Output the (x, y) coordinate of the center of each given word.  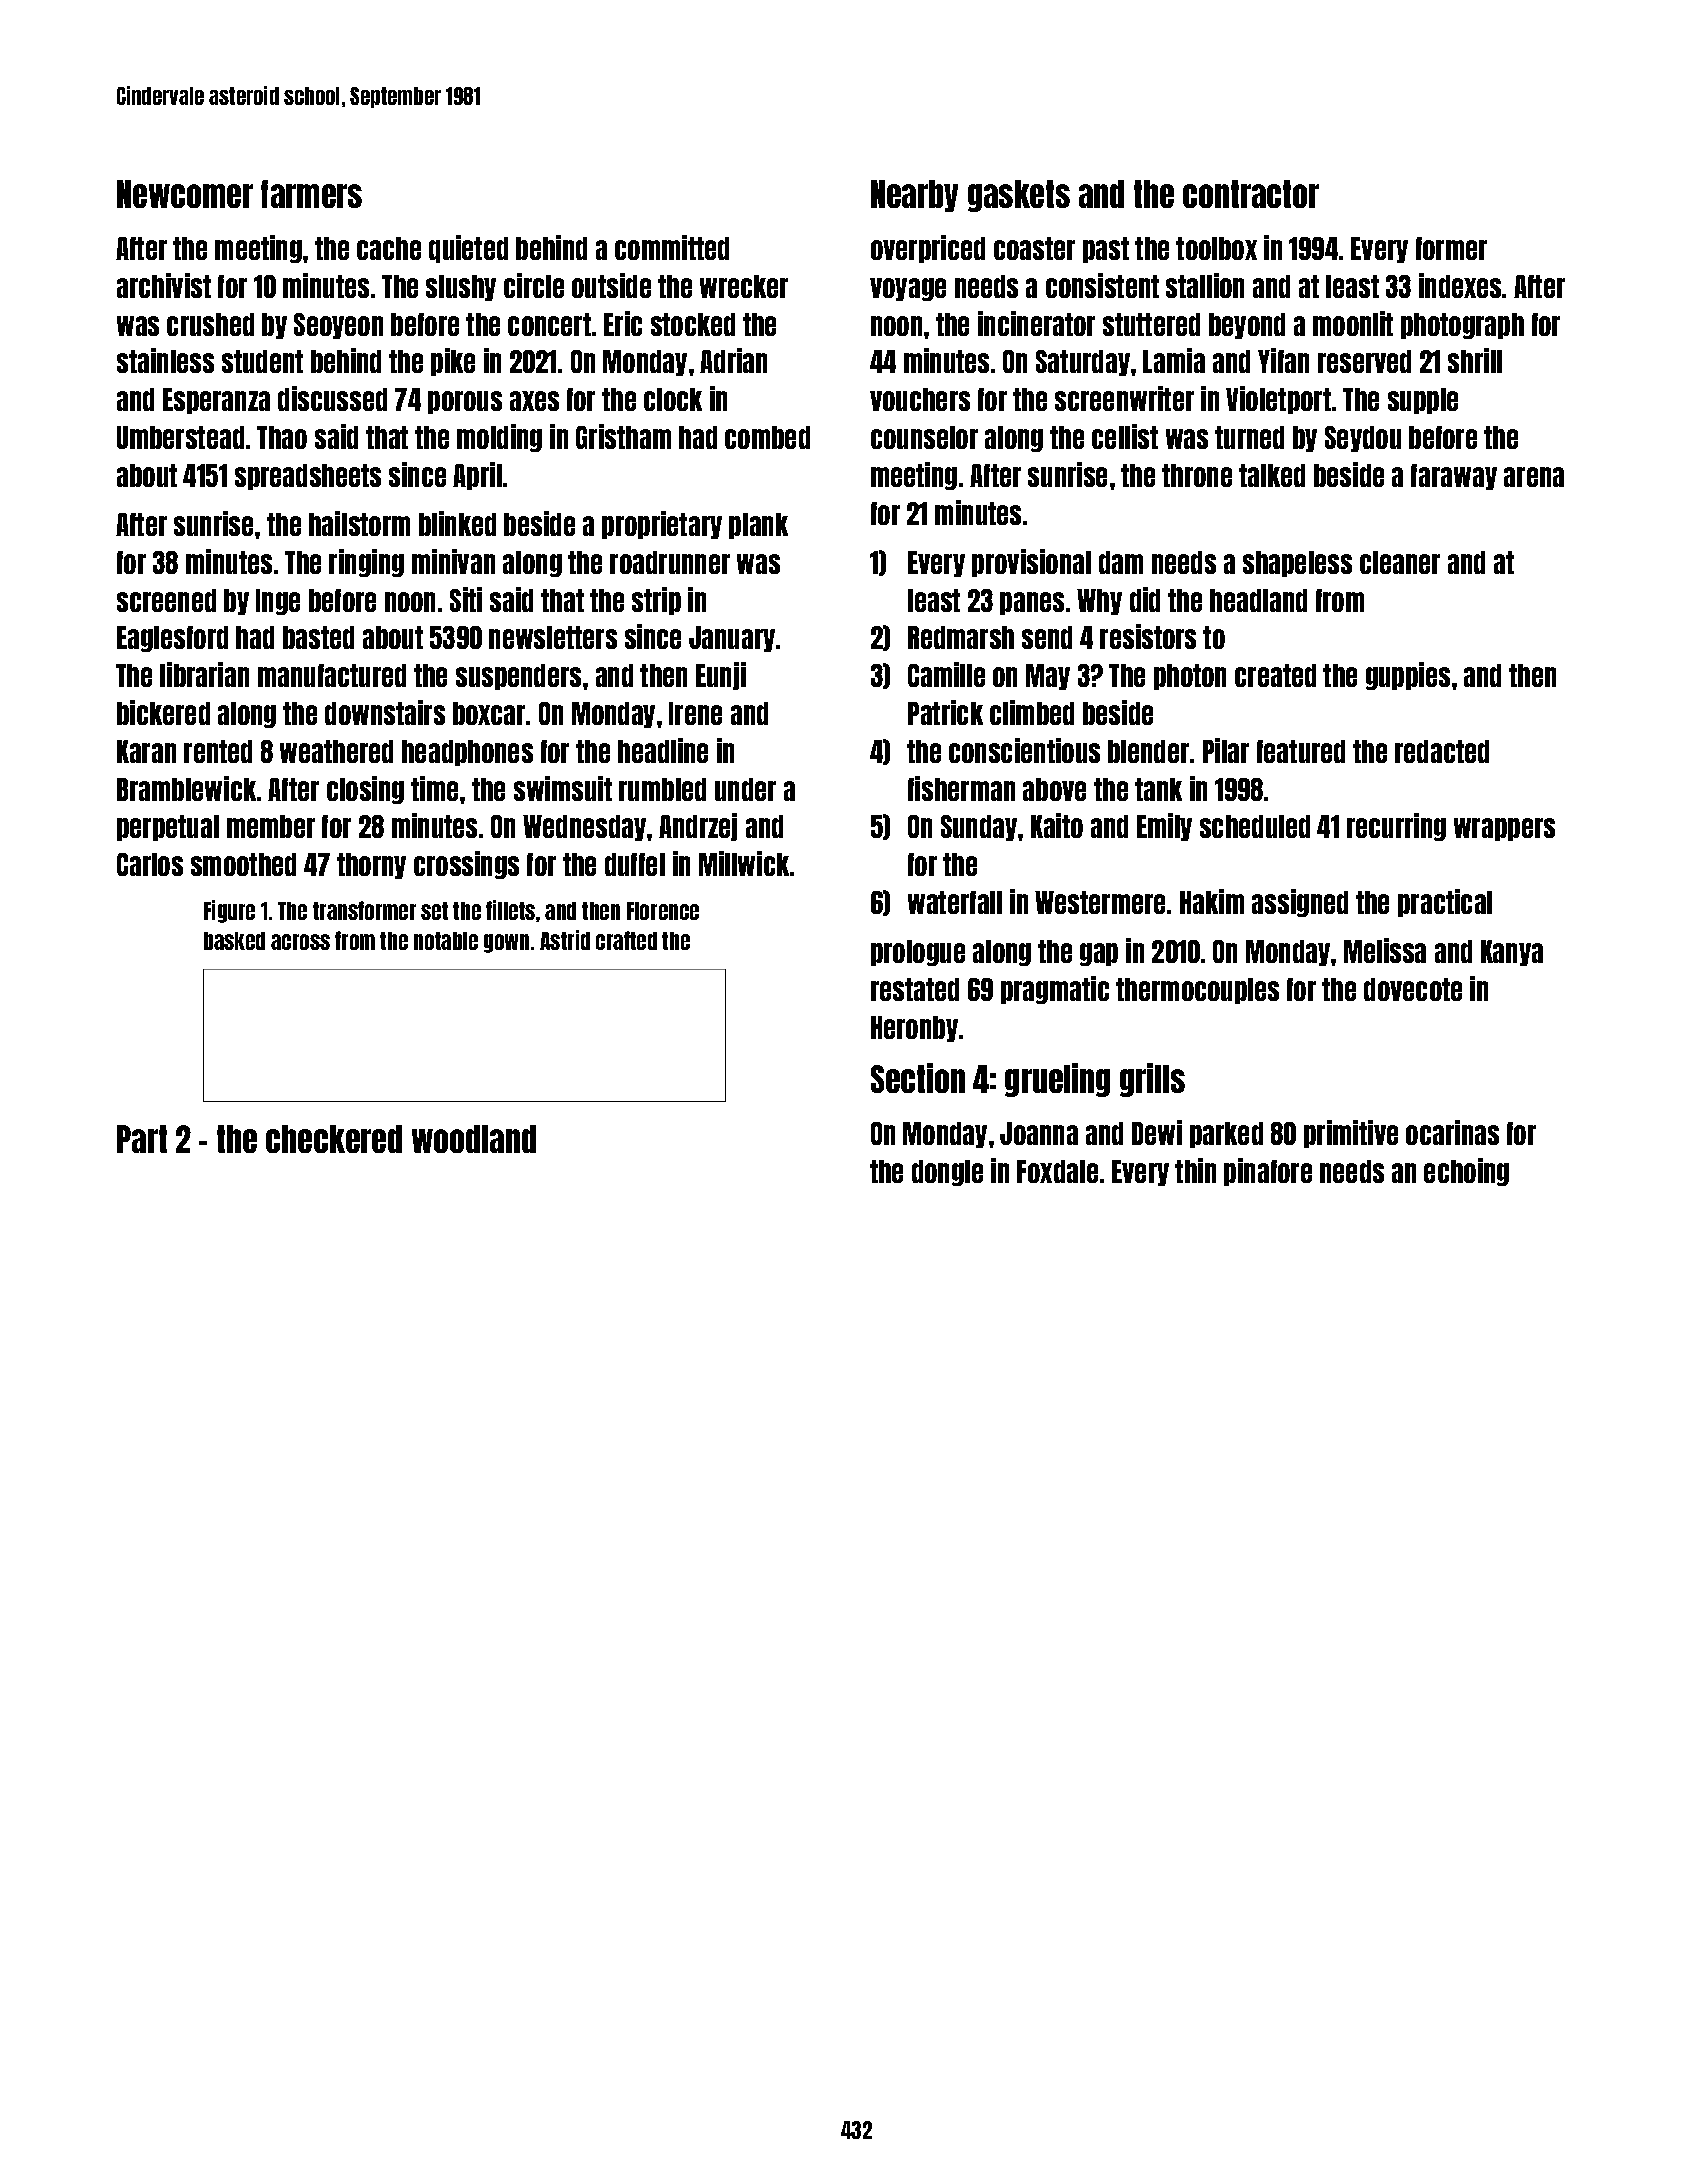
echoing (1466, 1172)
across (300, 942)
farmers (311, 194)
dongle (947, 1173)
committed (672, 247)
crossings (466, 865)
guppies (1408, 676)
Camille (946, 674)
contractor (1251, 194)
